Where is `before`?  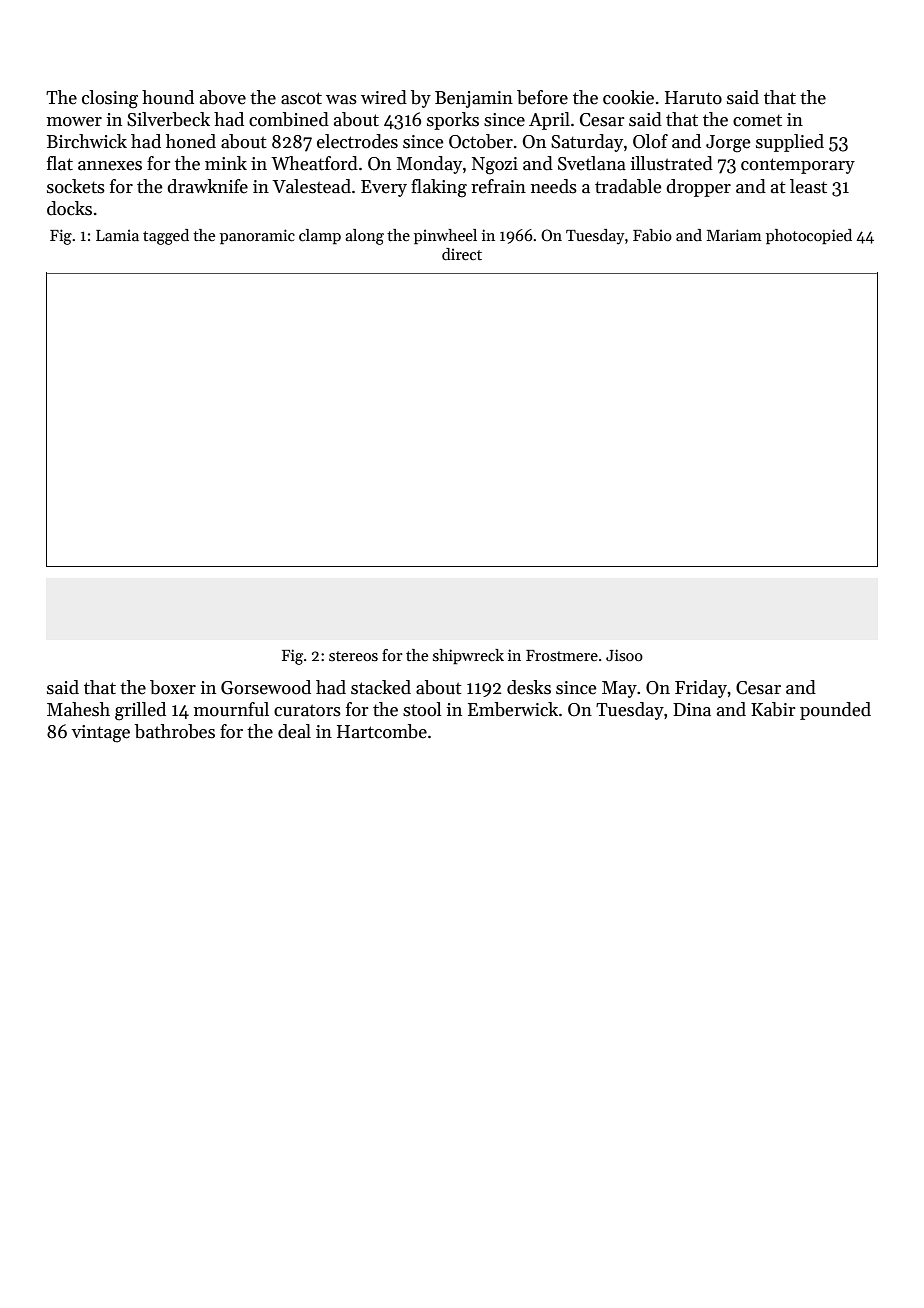
before is located at coordinates (542, 97).
